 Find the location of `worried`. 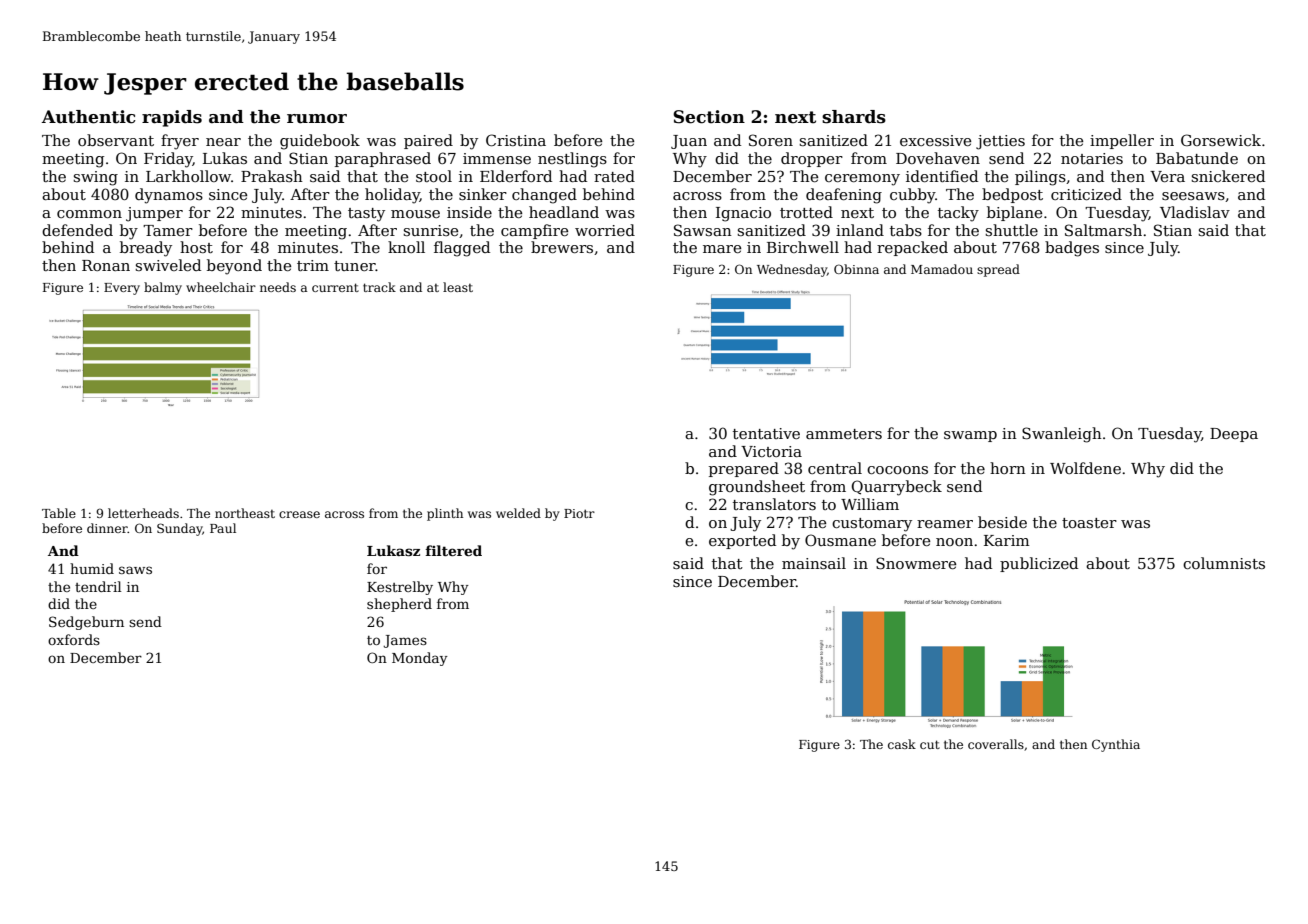

worried is located at coordinates (605, 230).
